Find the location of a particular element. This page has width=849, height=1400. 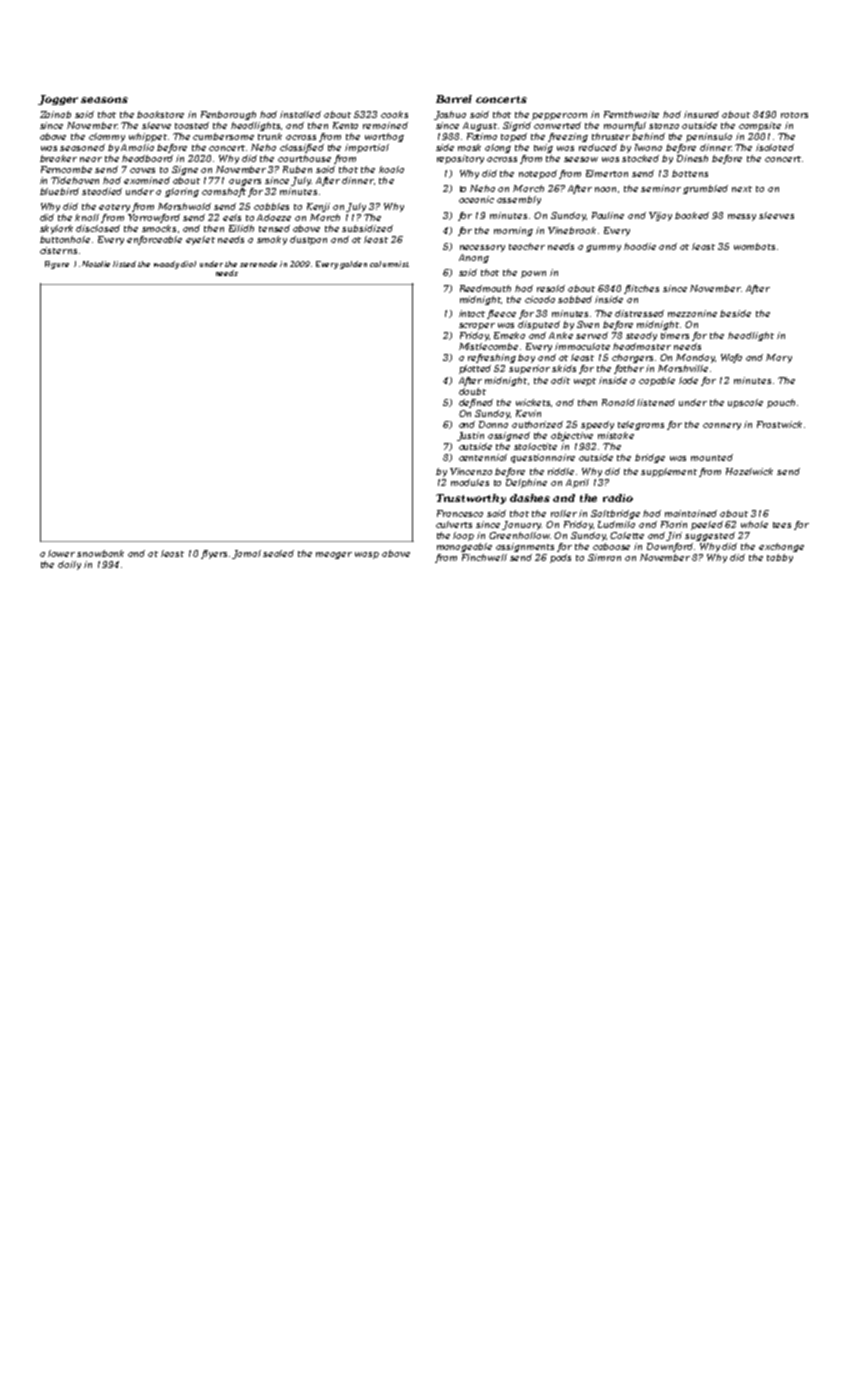

Barrel is located at coordinates (454, 99).
